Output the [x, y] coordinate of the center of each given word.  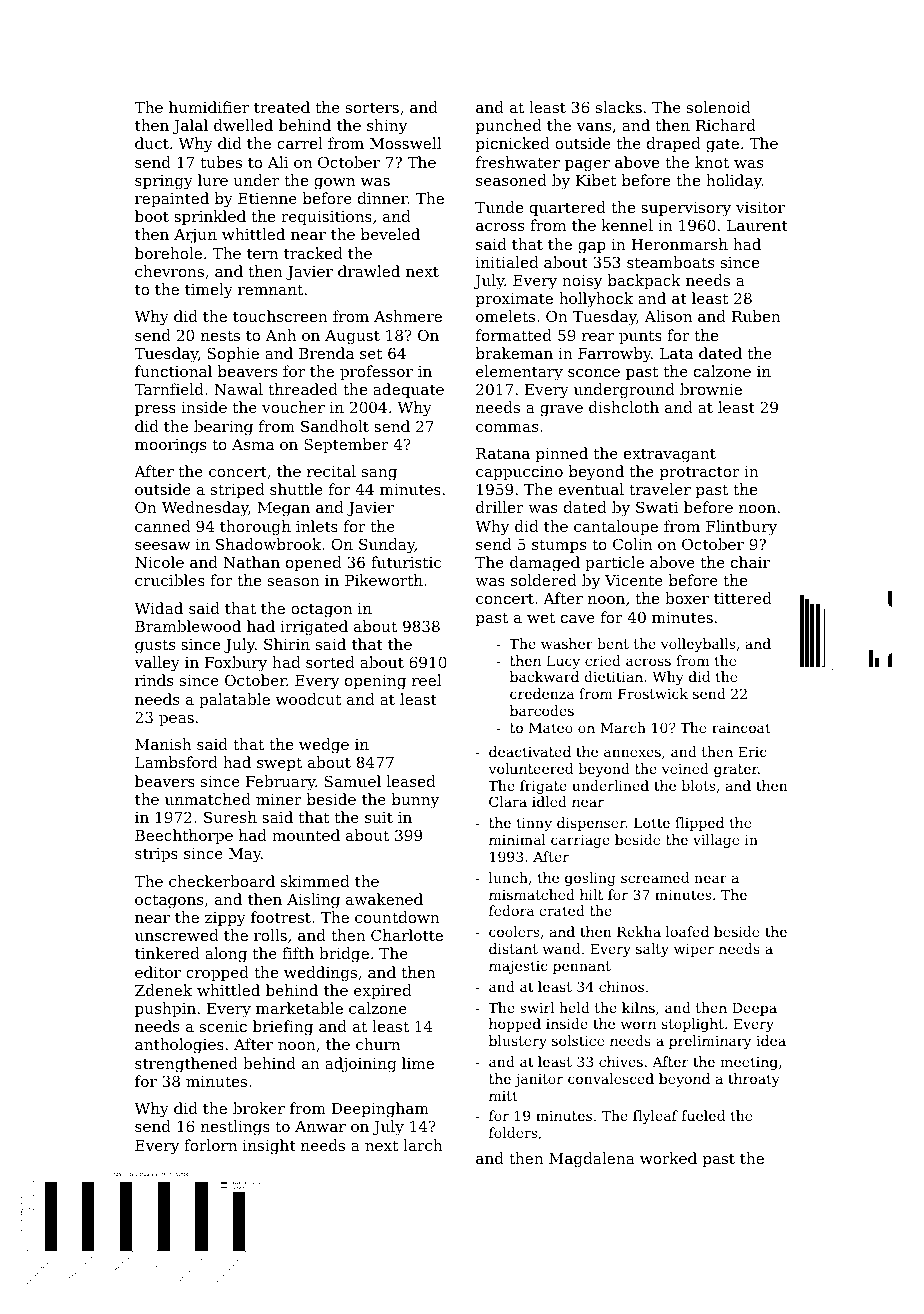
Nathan [252, 562]
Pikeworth [384, 580]
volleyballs [698, 645]
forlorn [210, 1145]
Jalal [190, 126]
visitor [760, 207]
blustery [518, 1042]
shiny [387, 127]
